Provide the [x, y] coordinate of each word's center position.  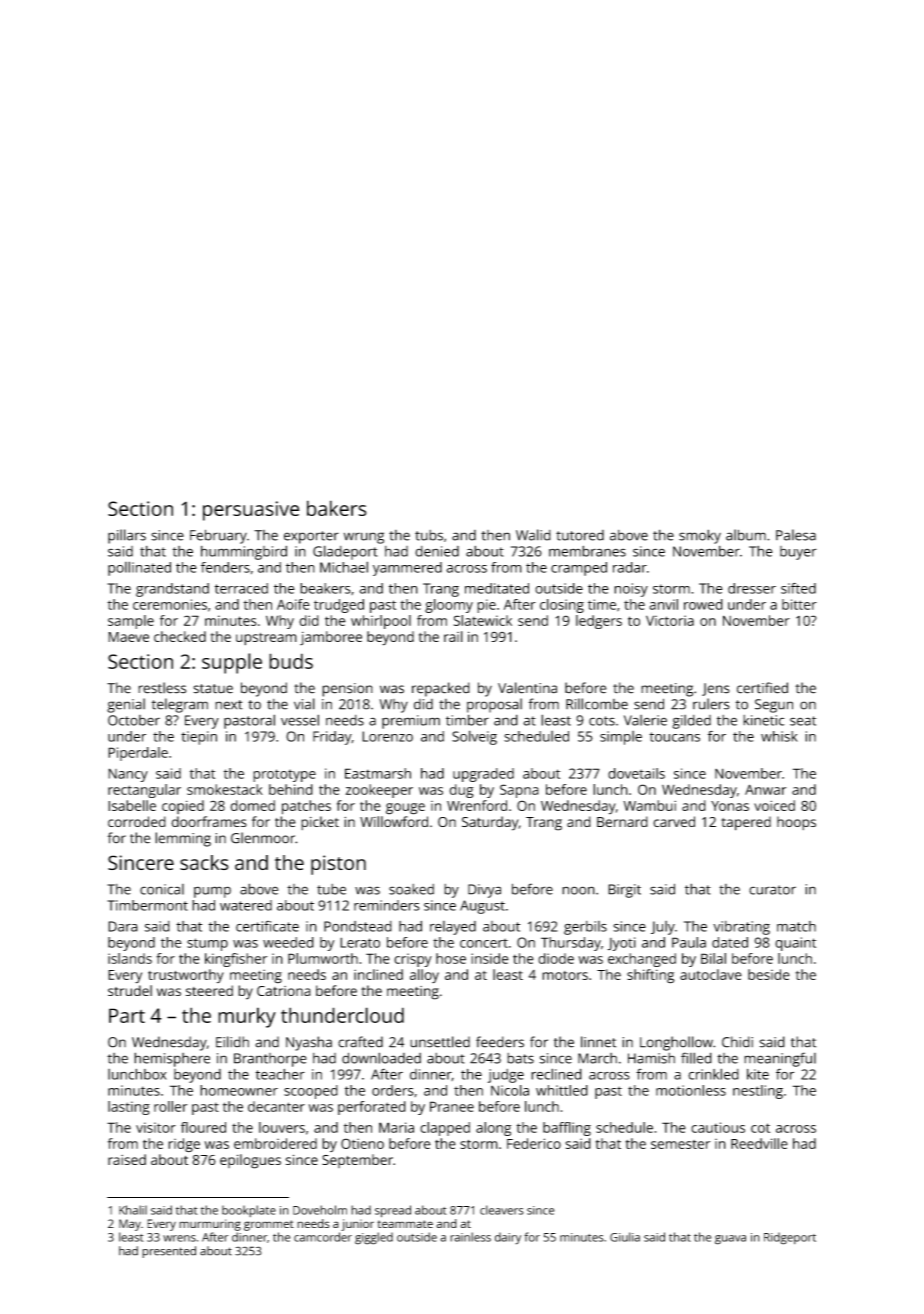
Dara [123, 926]
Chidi [737, 1042]
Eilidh [232, 1042]
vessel [300, 720]
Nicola [510, 1090]
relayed [453, 928]
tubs [429, 535]
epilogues [250, 1161]
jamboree [331, 638]
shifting [650, 976]
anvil [663, 604]
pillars [127, 536]
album [746, 535]
